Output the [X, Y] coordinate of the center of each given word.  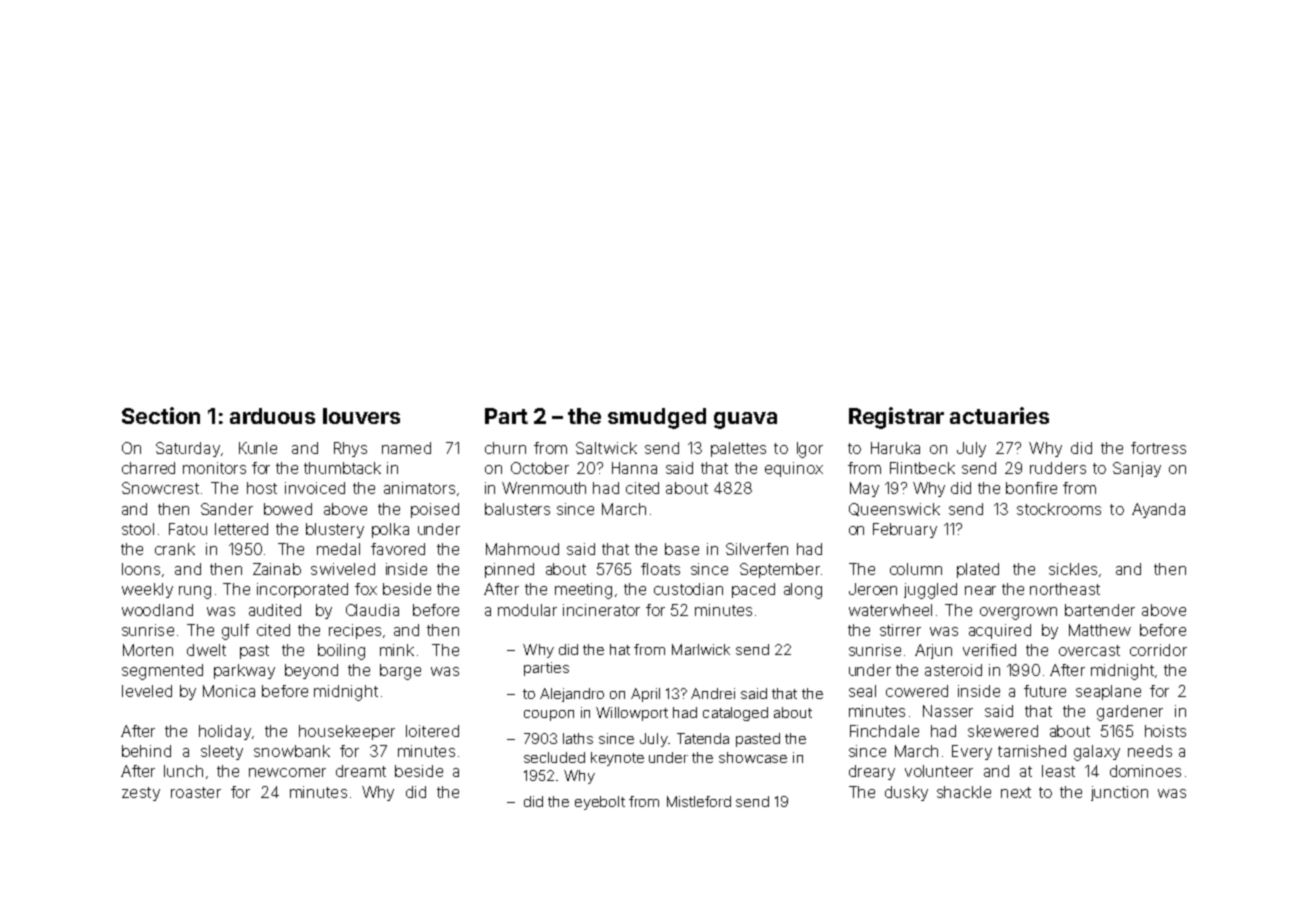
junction [1119, 793]
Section [161, 415]
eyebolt [600, 803]
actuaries [999, 415]
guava [745, 420]
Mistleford [699, 801]
